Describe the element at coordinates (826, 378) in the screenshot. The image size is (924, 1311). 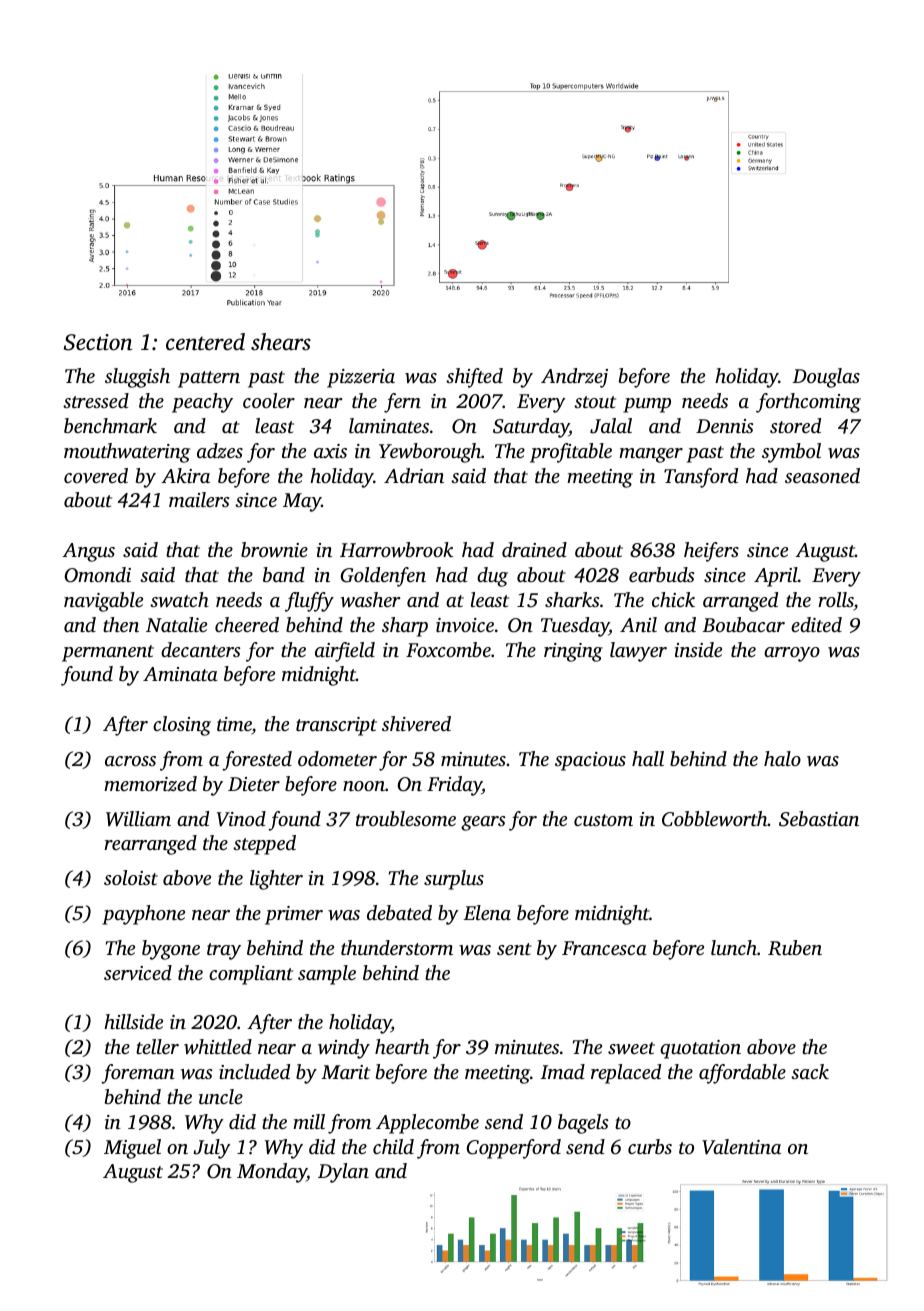
I see `Douglas` at that location.
